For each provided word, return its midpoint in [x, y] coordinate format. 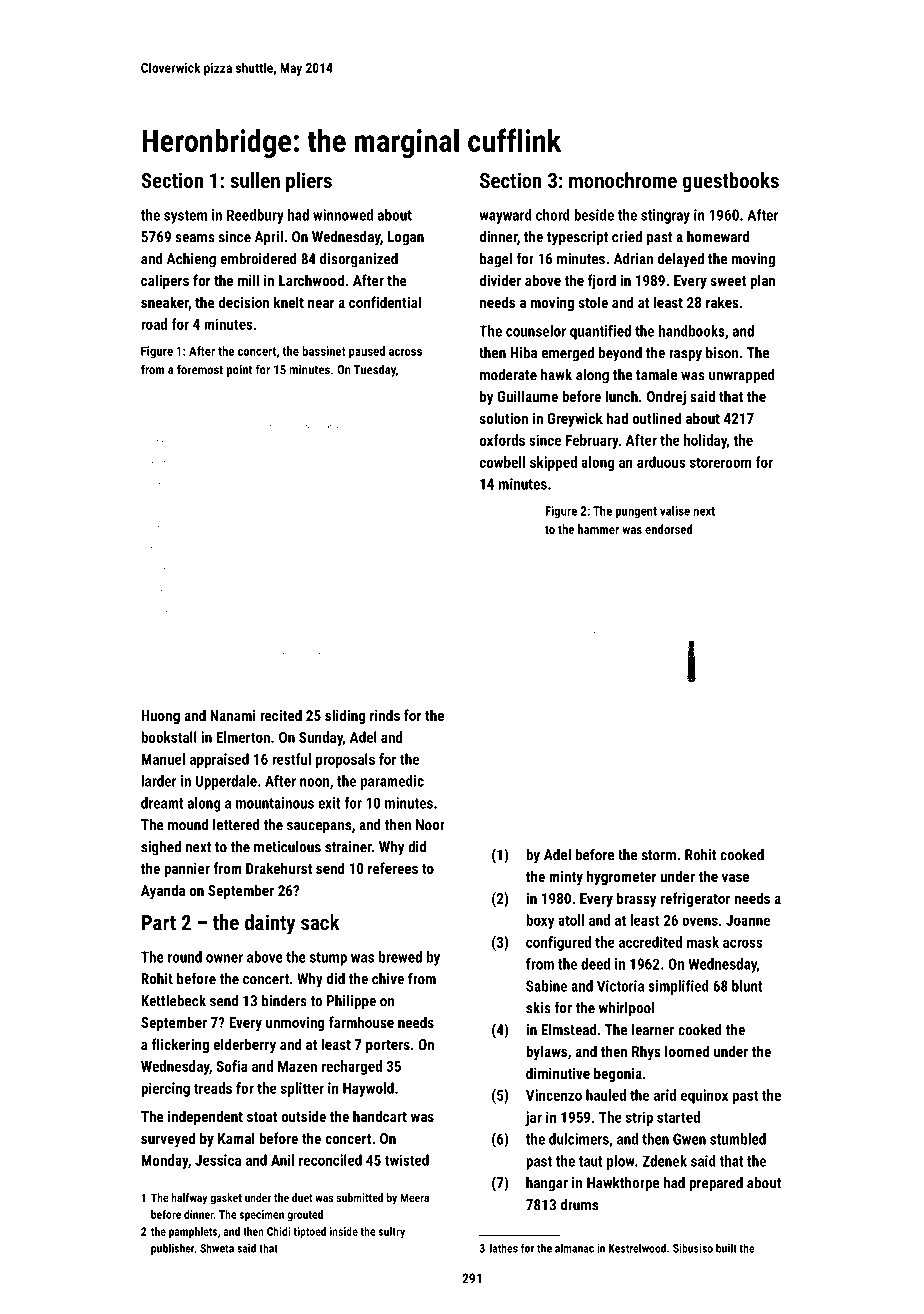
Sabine [546, 986]
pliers [309, 182]
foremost [200, 369]
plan [762, 281]
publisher [173, 1249]
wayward [505, 216]
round [185, 957]
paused [367, 352]
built [726, 1248]
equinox [704, 1096]
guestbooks [730, 182]
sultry [392, 1232]
